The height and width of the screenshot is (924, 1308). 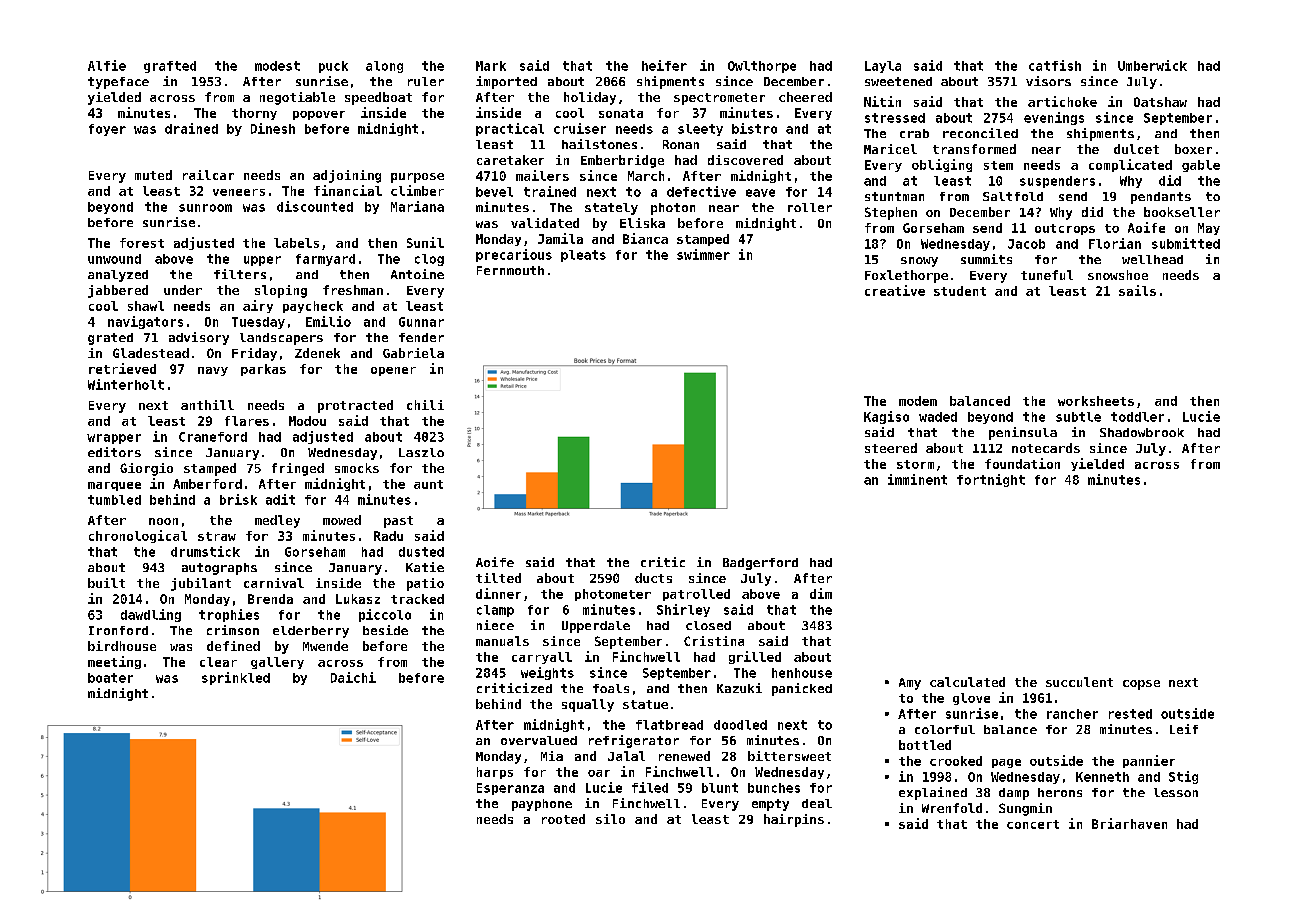 What do you see at coordinates (986, 259) in the screenshot?
I see `summits` at bounding box center [986, 259].
